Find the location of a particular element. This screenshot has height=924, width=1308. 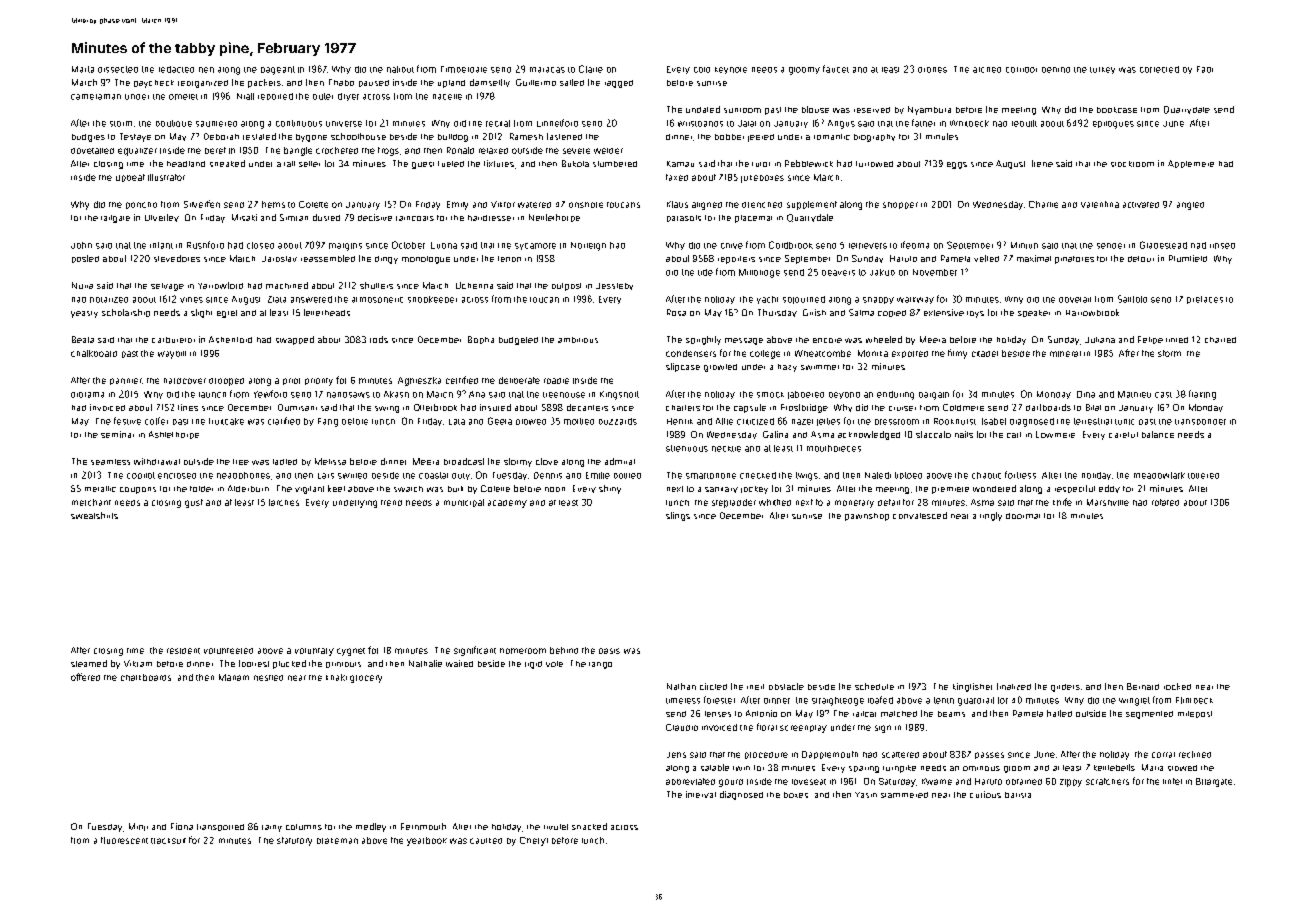

Briargate is located at coordinates (1214, 782).
